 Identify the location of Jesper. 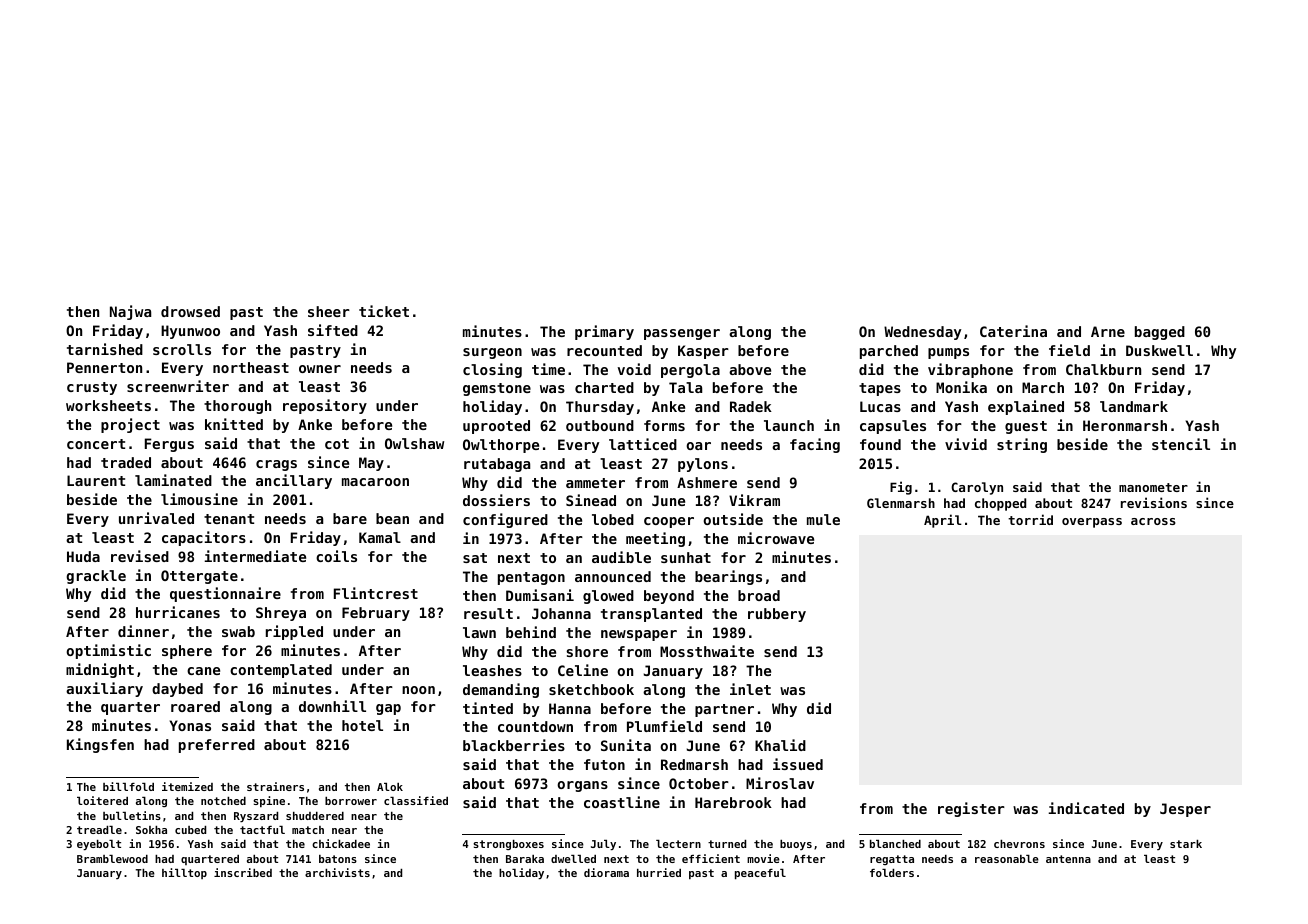
(1185, 810).
